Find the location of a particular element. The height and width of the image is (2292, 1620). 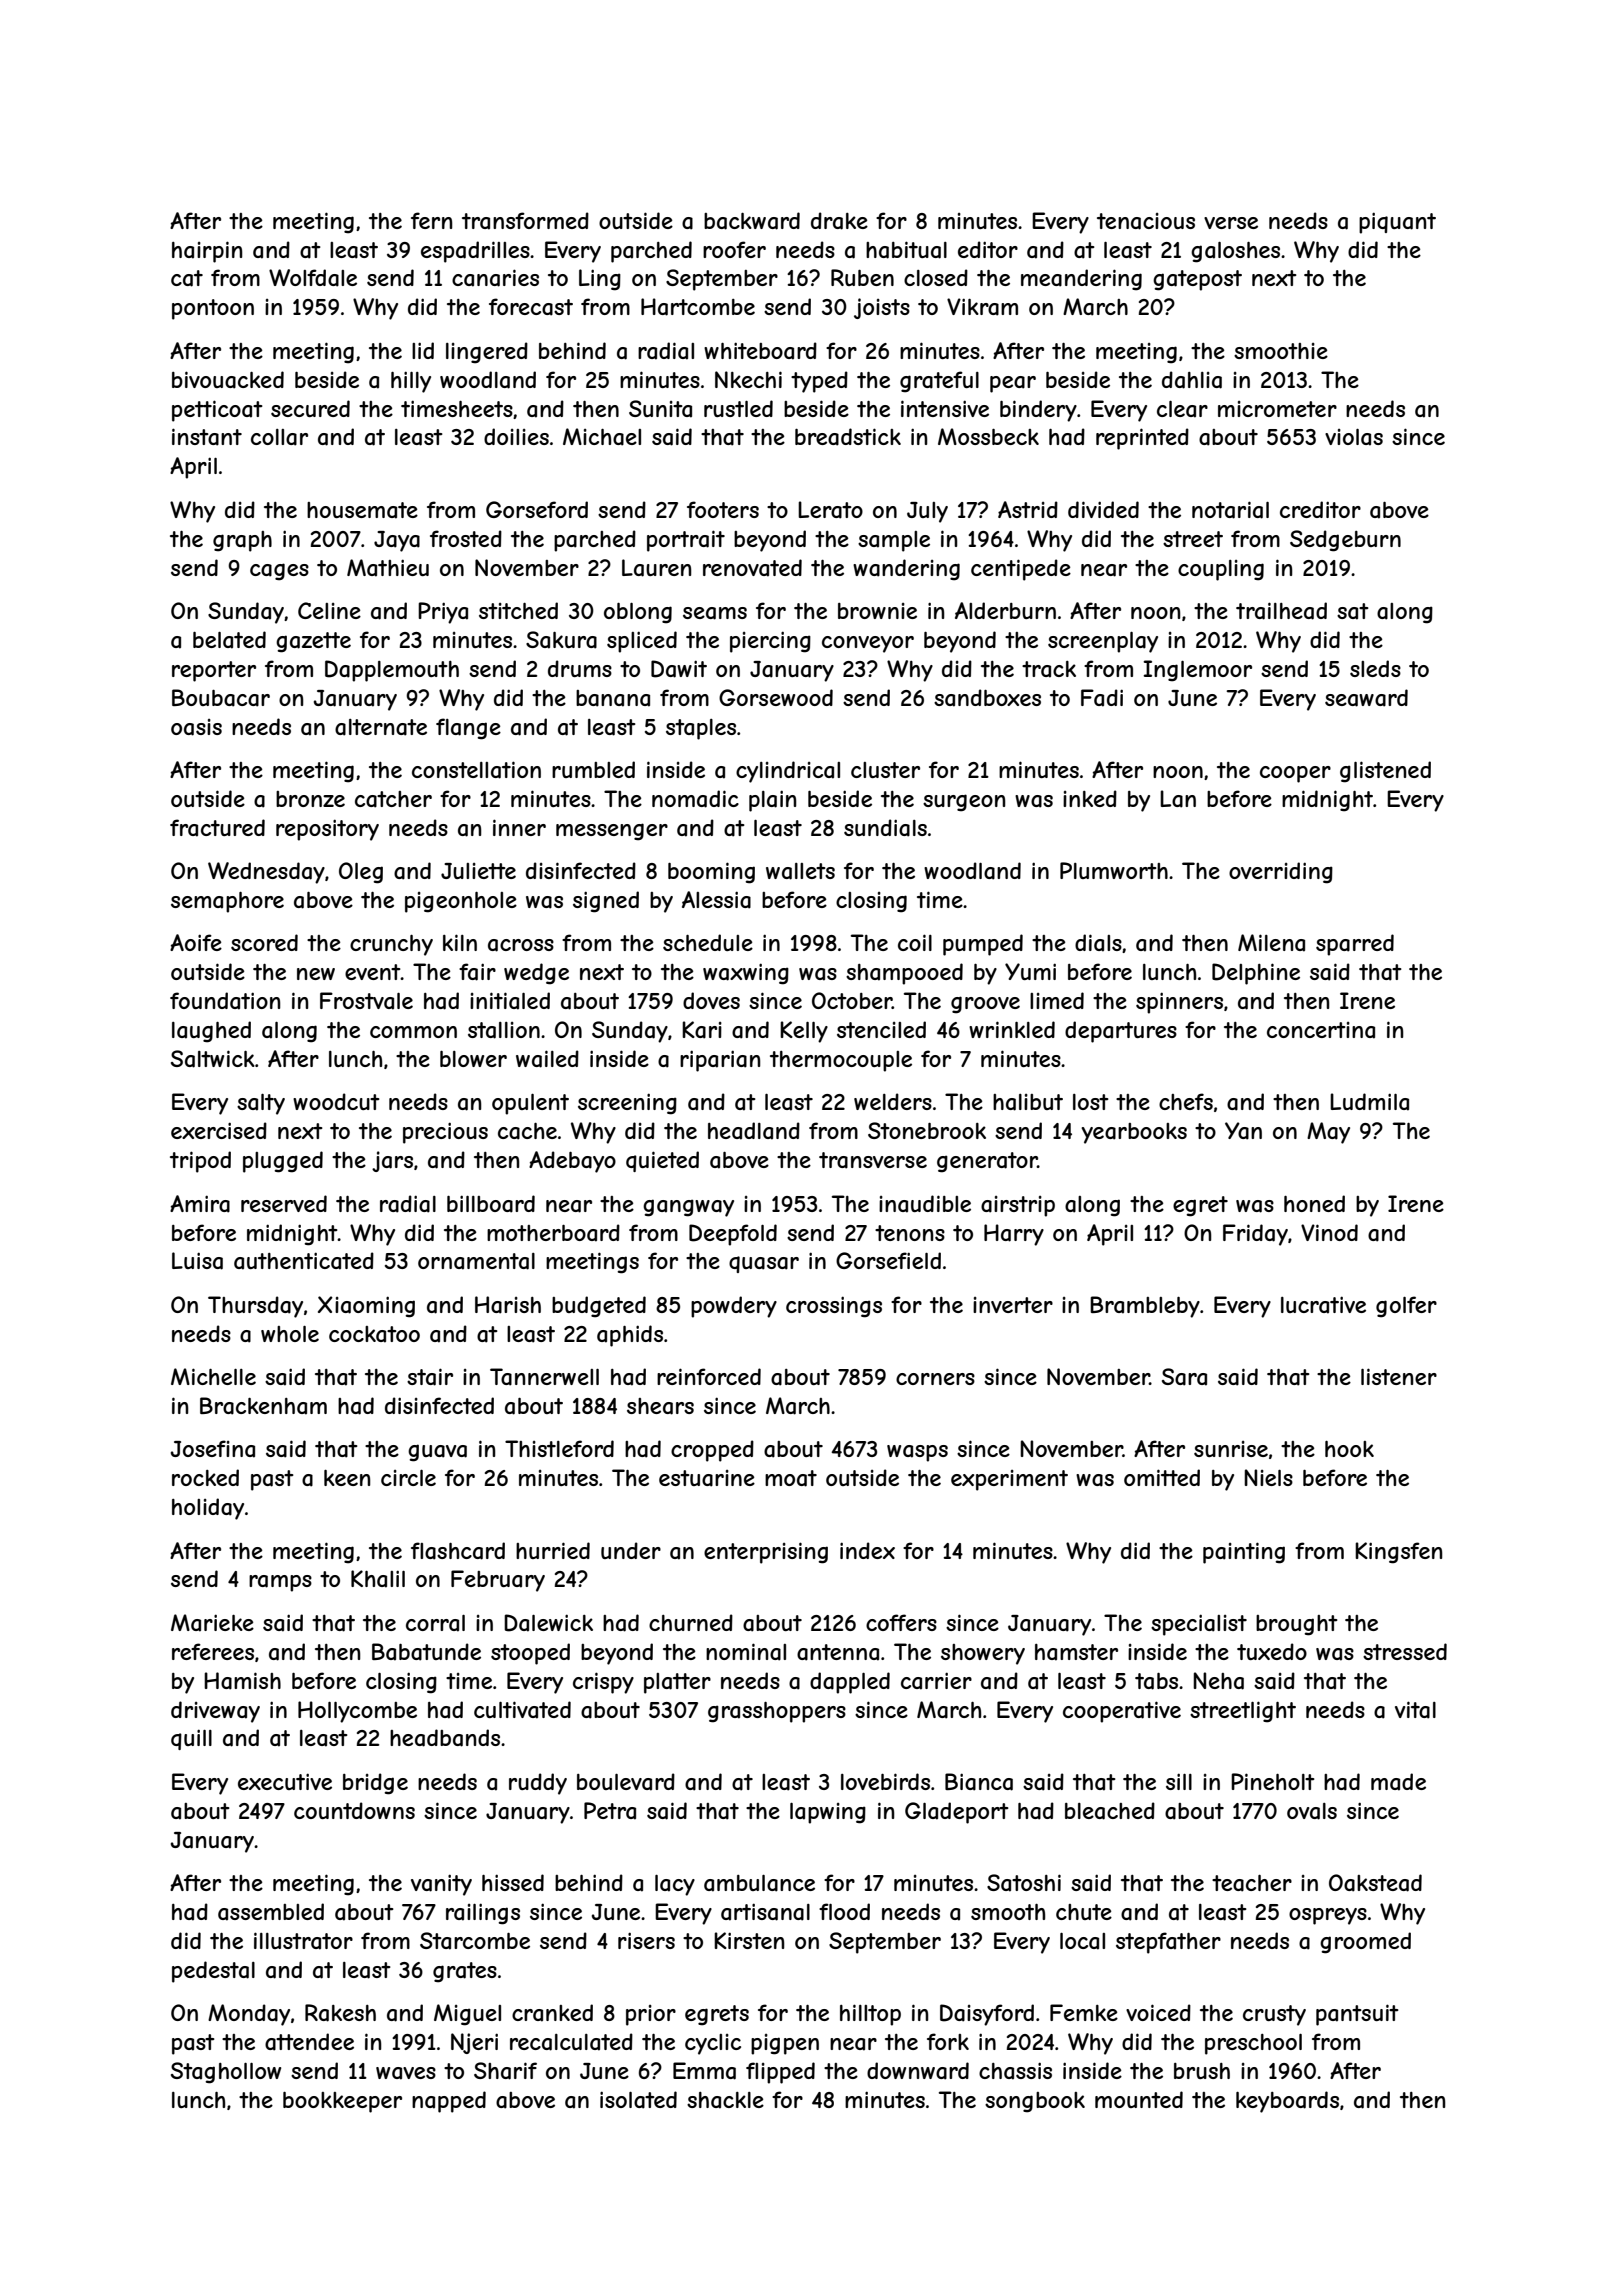

hilltop is located at coordinates (870, 2015).
